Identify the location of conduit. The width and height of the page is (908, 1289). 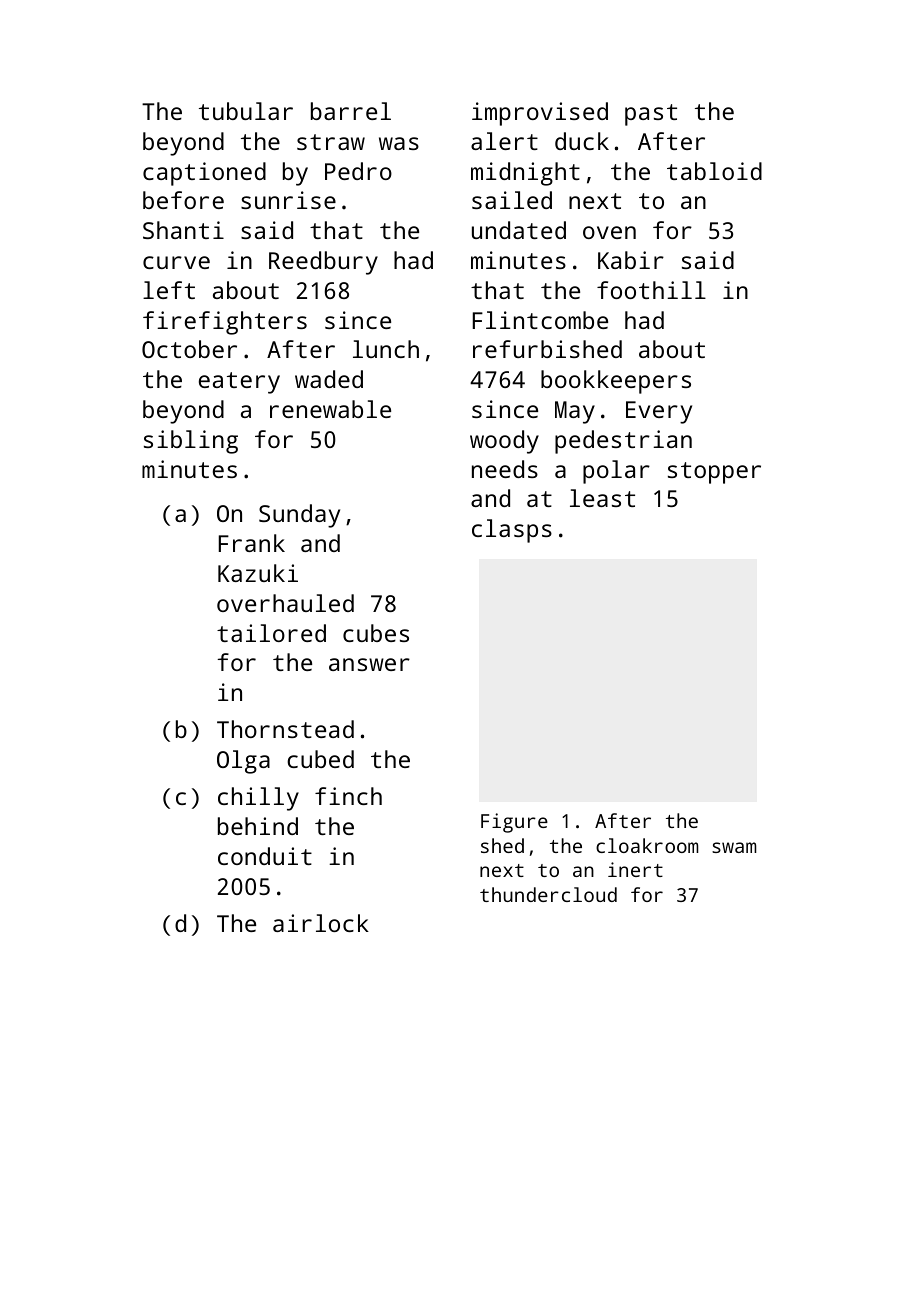
(265, 856).
